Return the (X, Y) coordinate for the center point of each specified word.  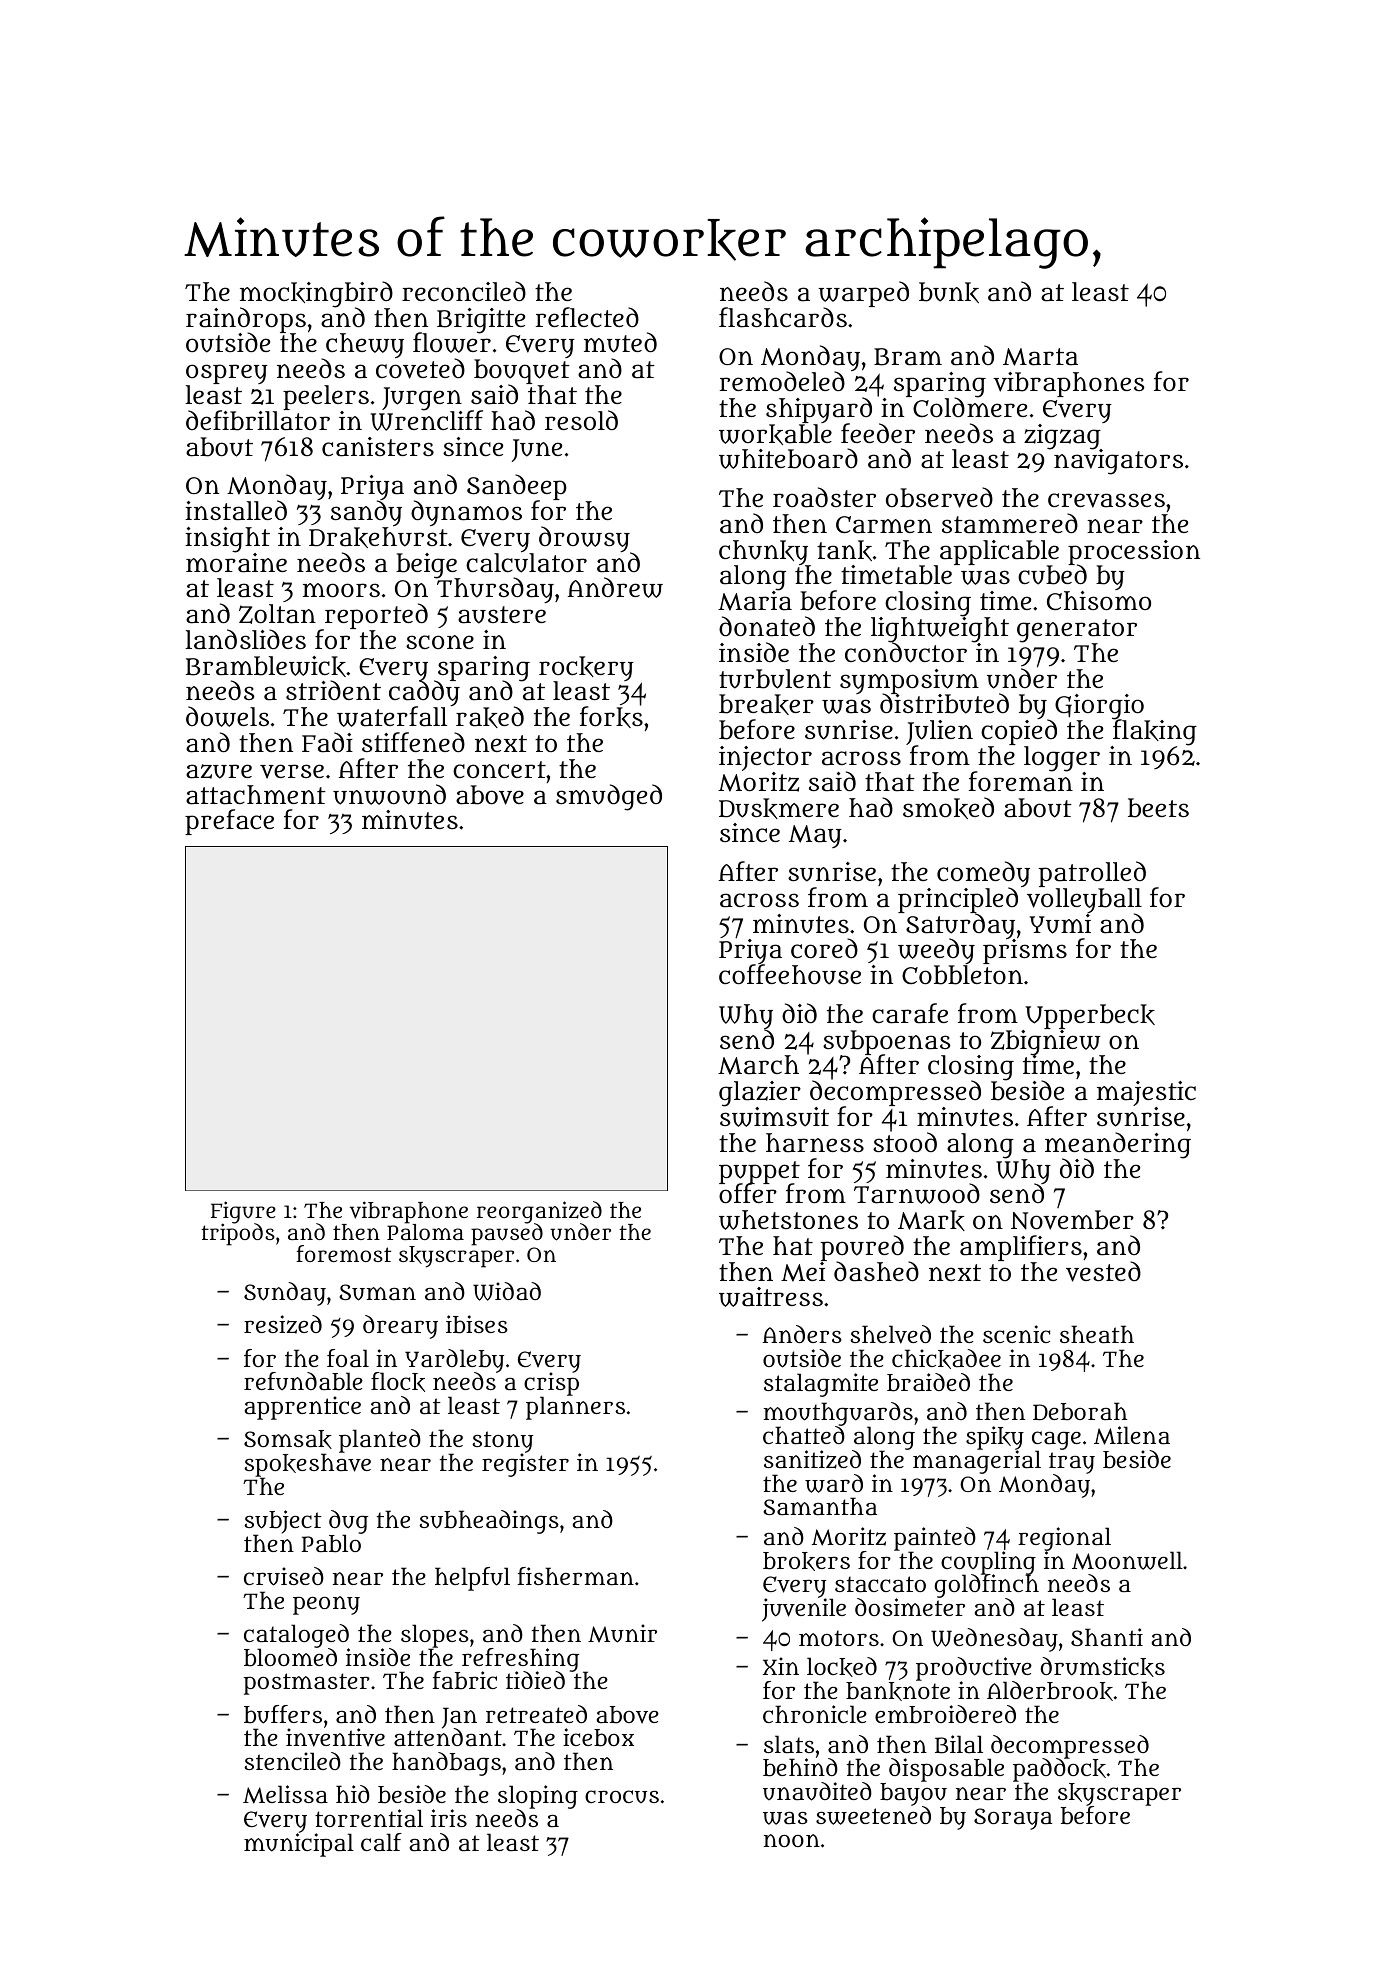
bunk (949, 292)
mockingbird (316, 294)
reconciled (464, 291)
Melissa (285, 1794)
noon (792, 1840)
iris (449, 1818)
